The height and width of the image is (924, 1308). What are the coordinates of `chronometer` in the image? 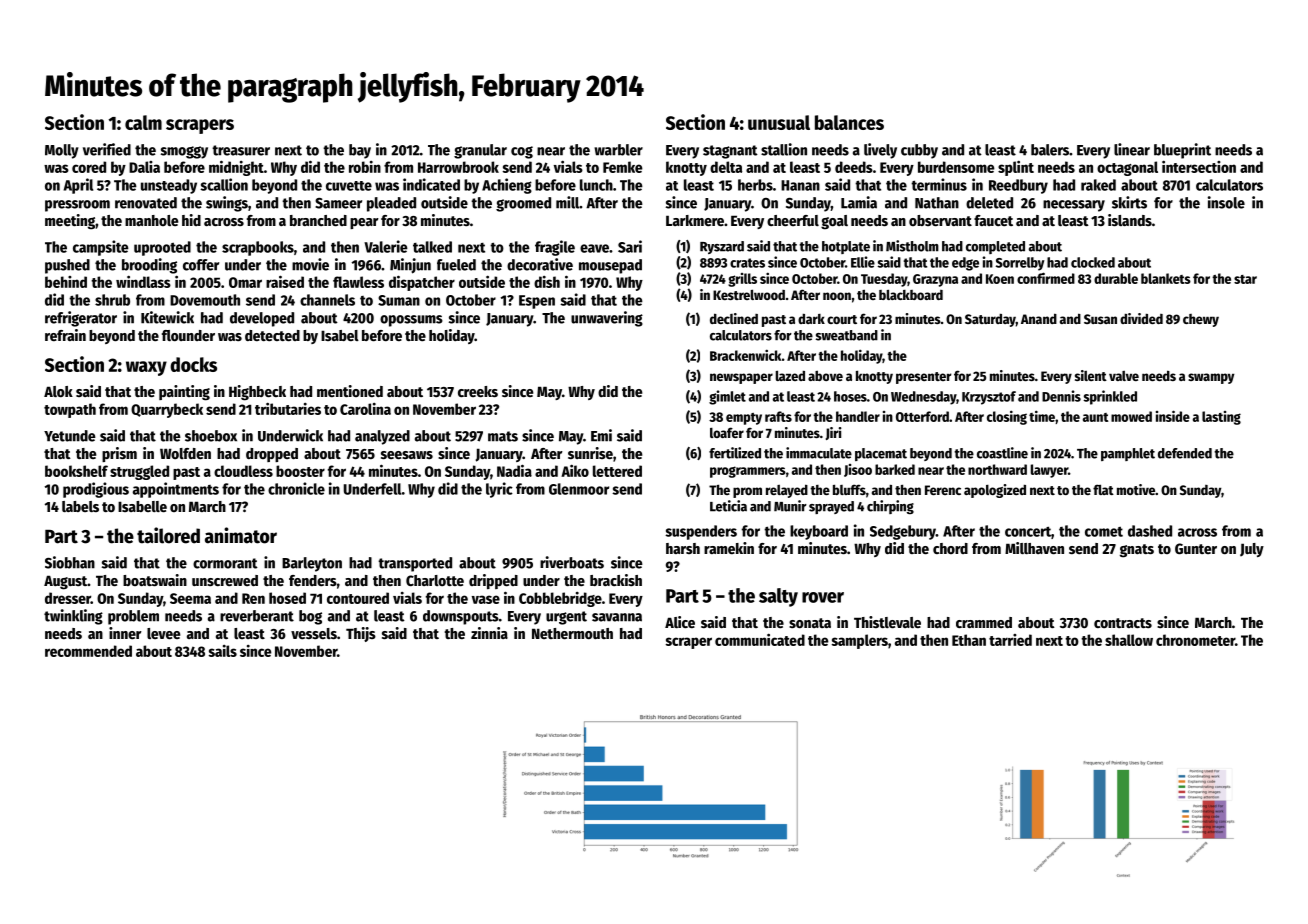 It's located at (1195, 640).
